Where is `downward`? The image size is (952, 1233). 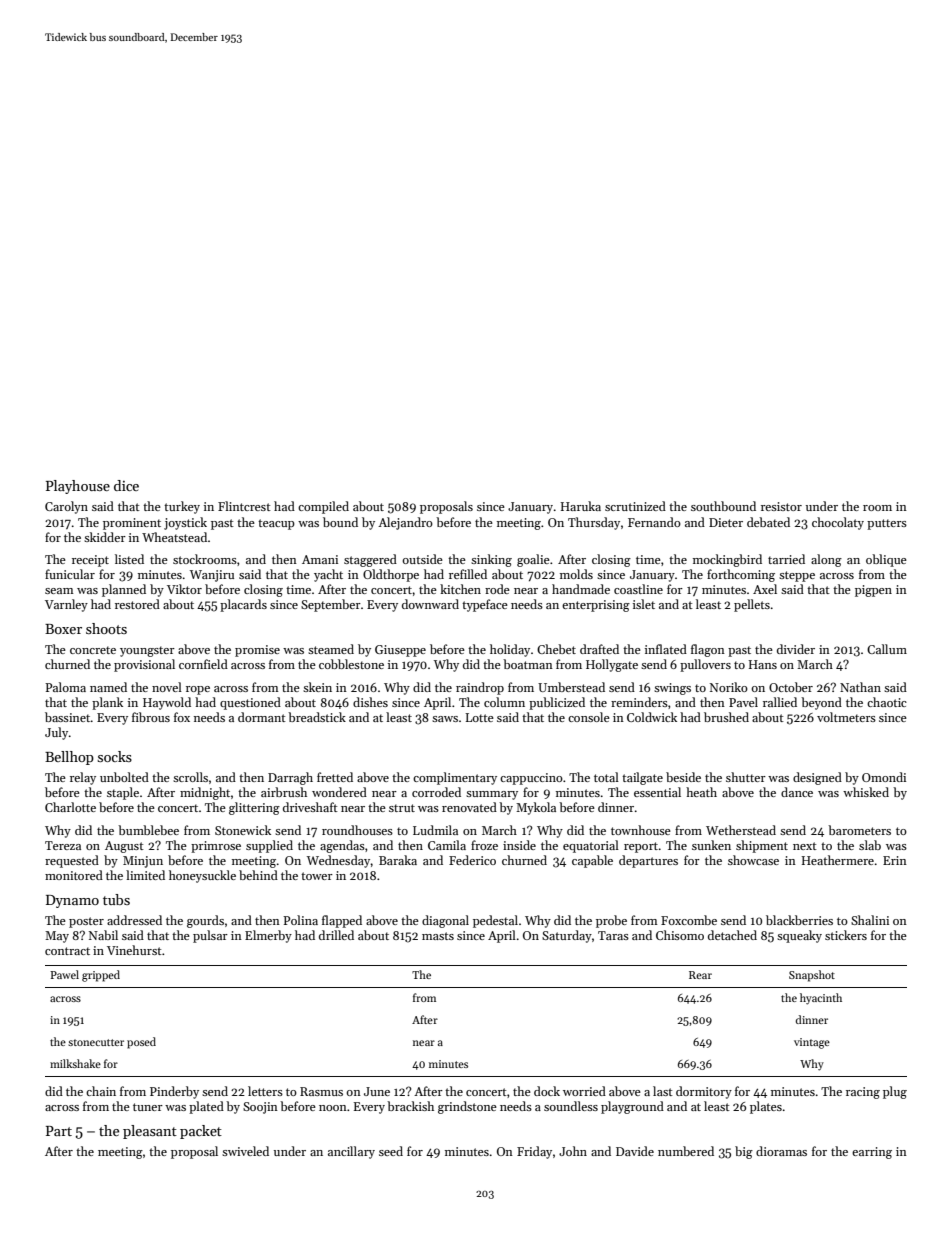 downward is located at coordinates (430, 604).
